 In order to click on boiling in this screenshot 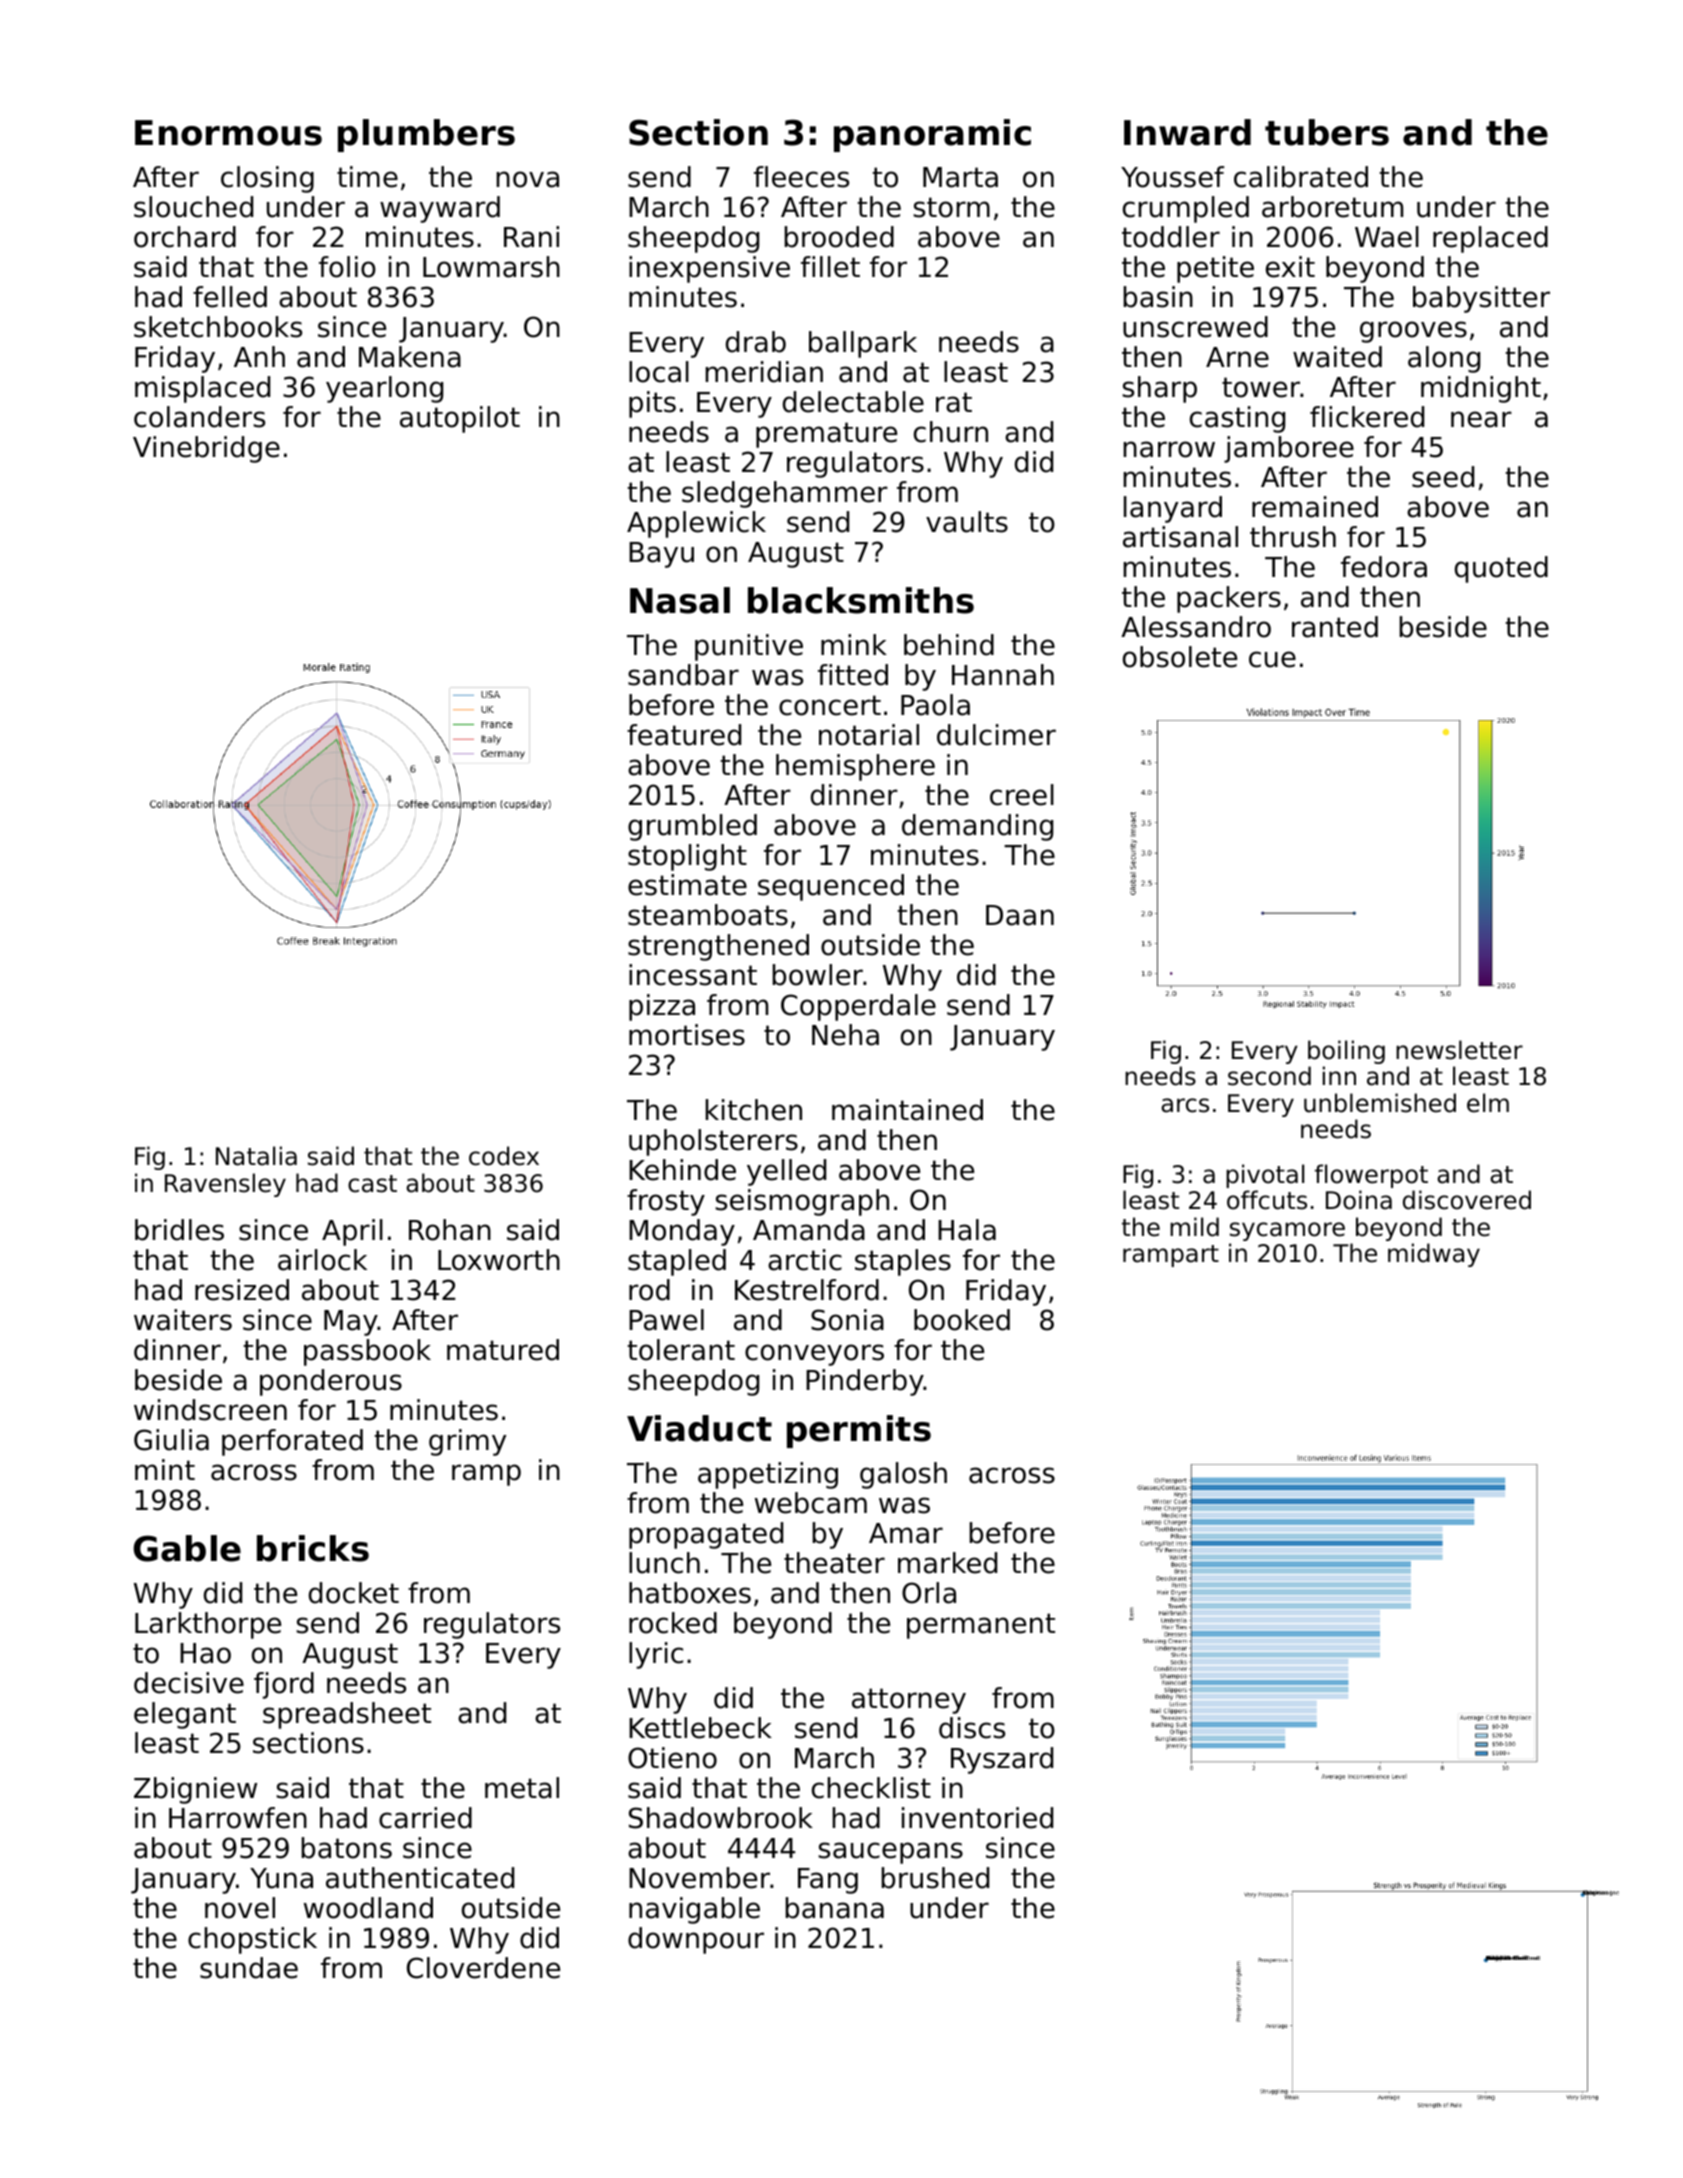, I will do `click(1346, 1052)`.
